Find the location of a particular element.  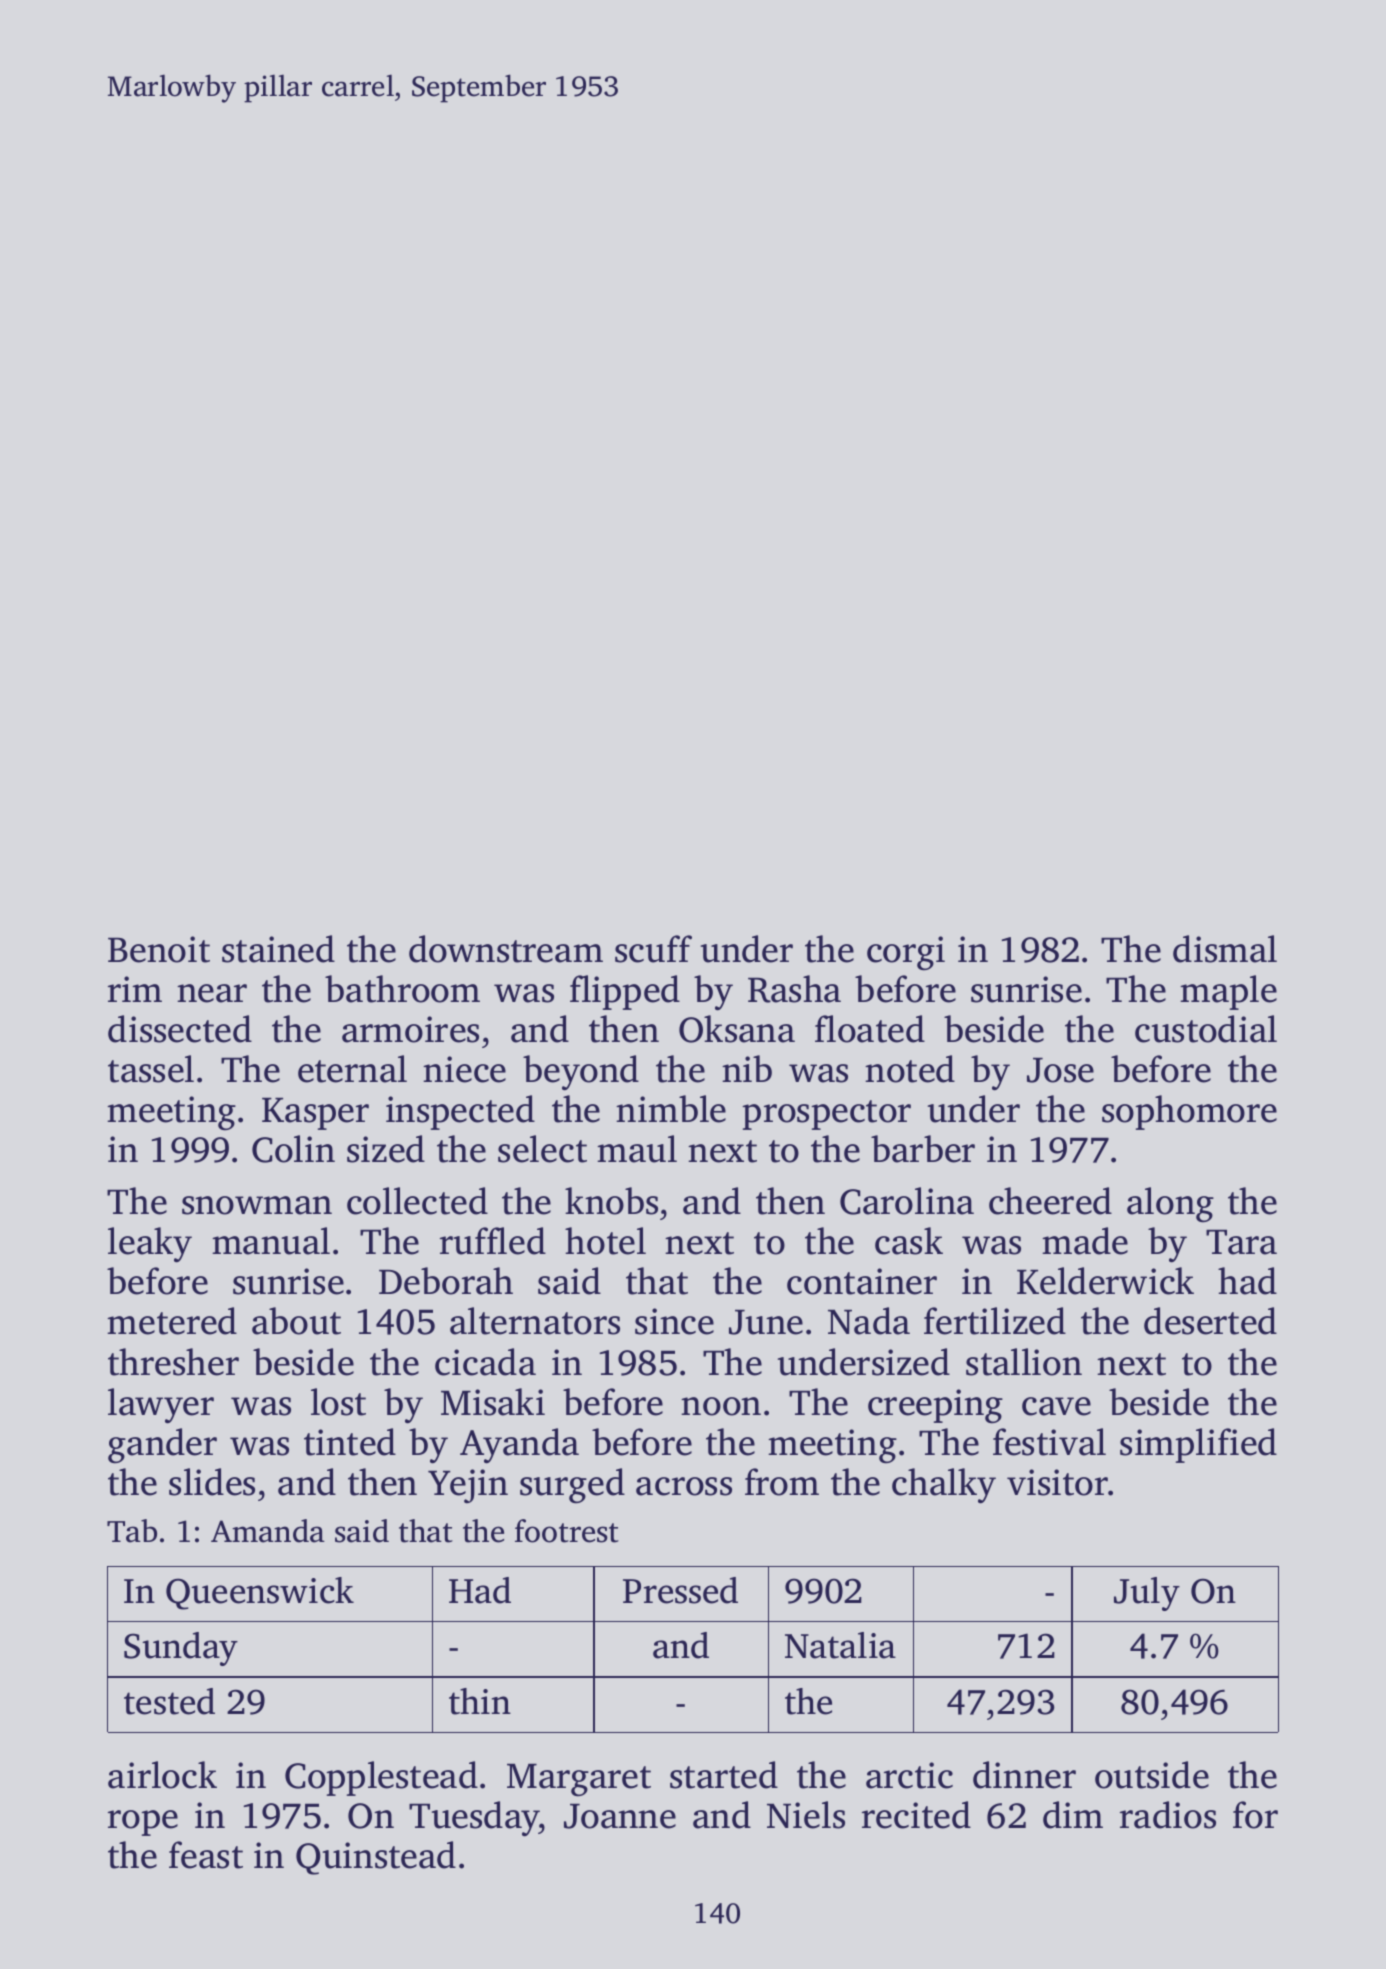

July is located at coordinates (1147, 1594).
